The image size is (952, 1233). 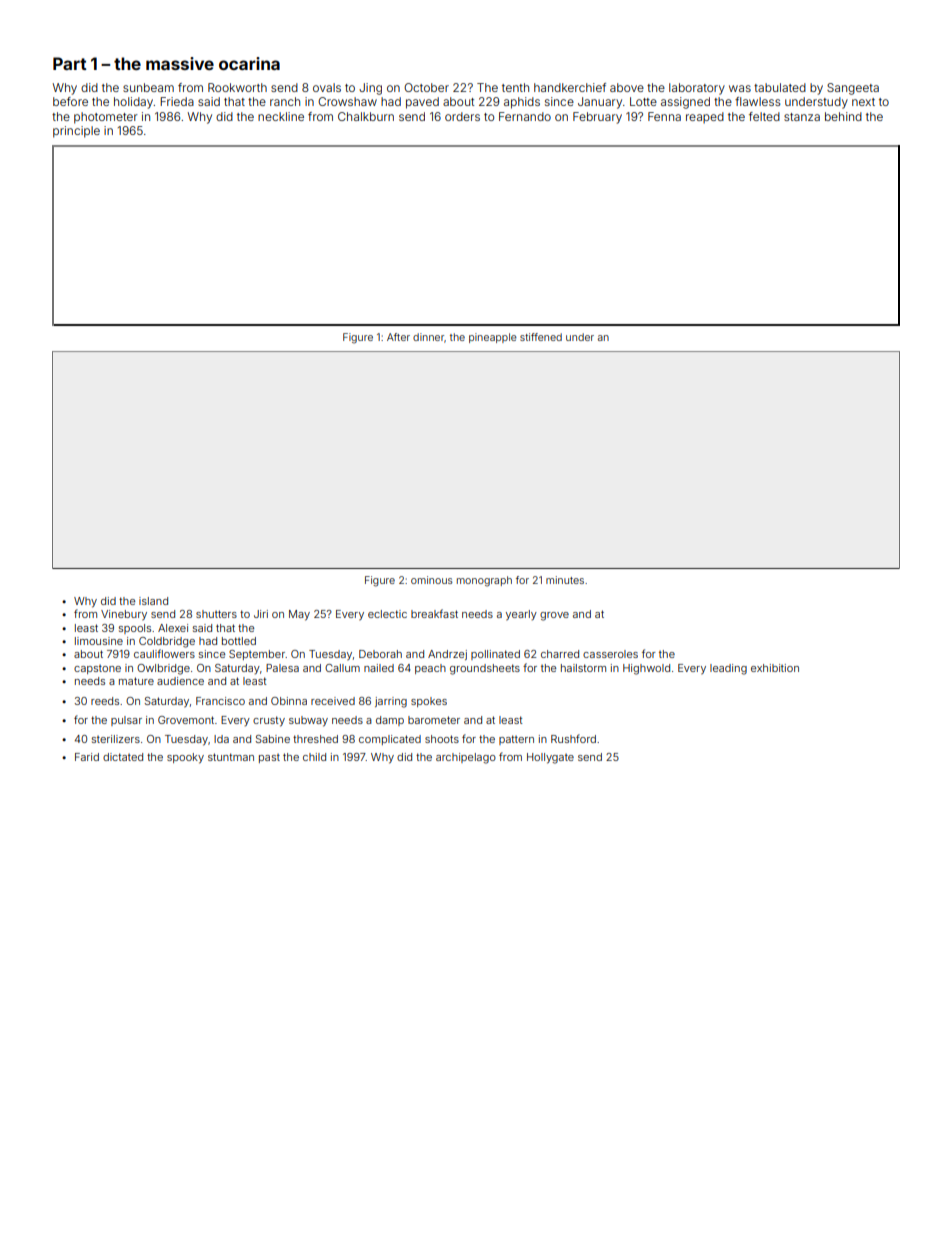 What do you see at coordinates (705, 117) in the screenshot?
I see `reaped` at bounding box center [705, 117].
